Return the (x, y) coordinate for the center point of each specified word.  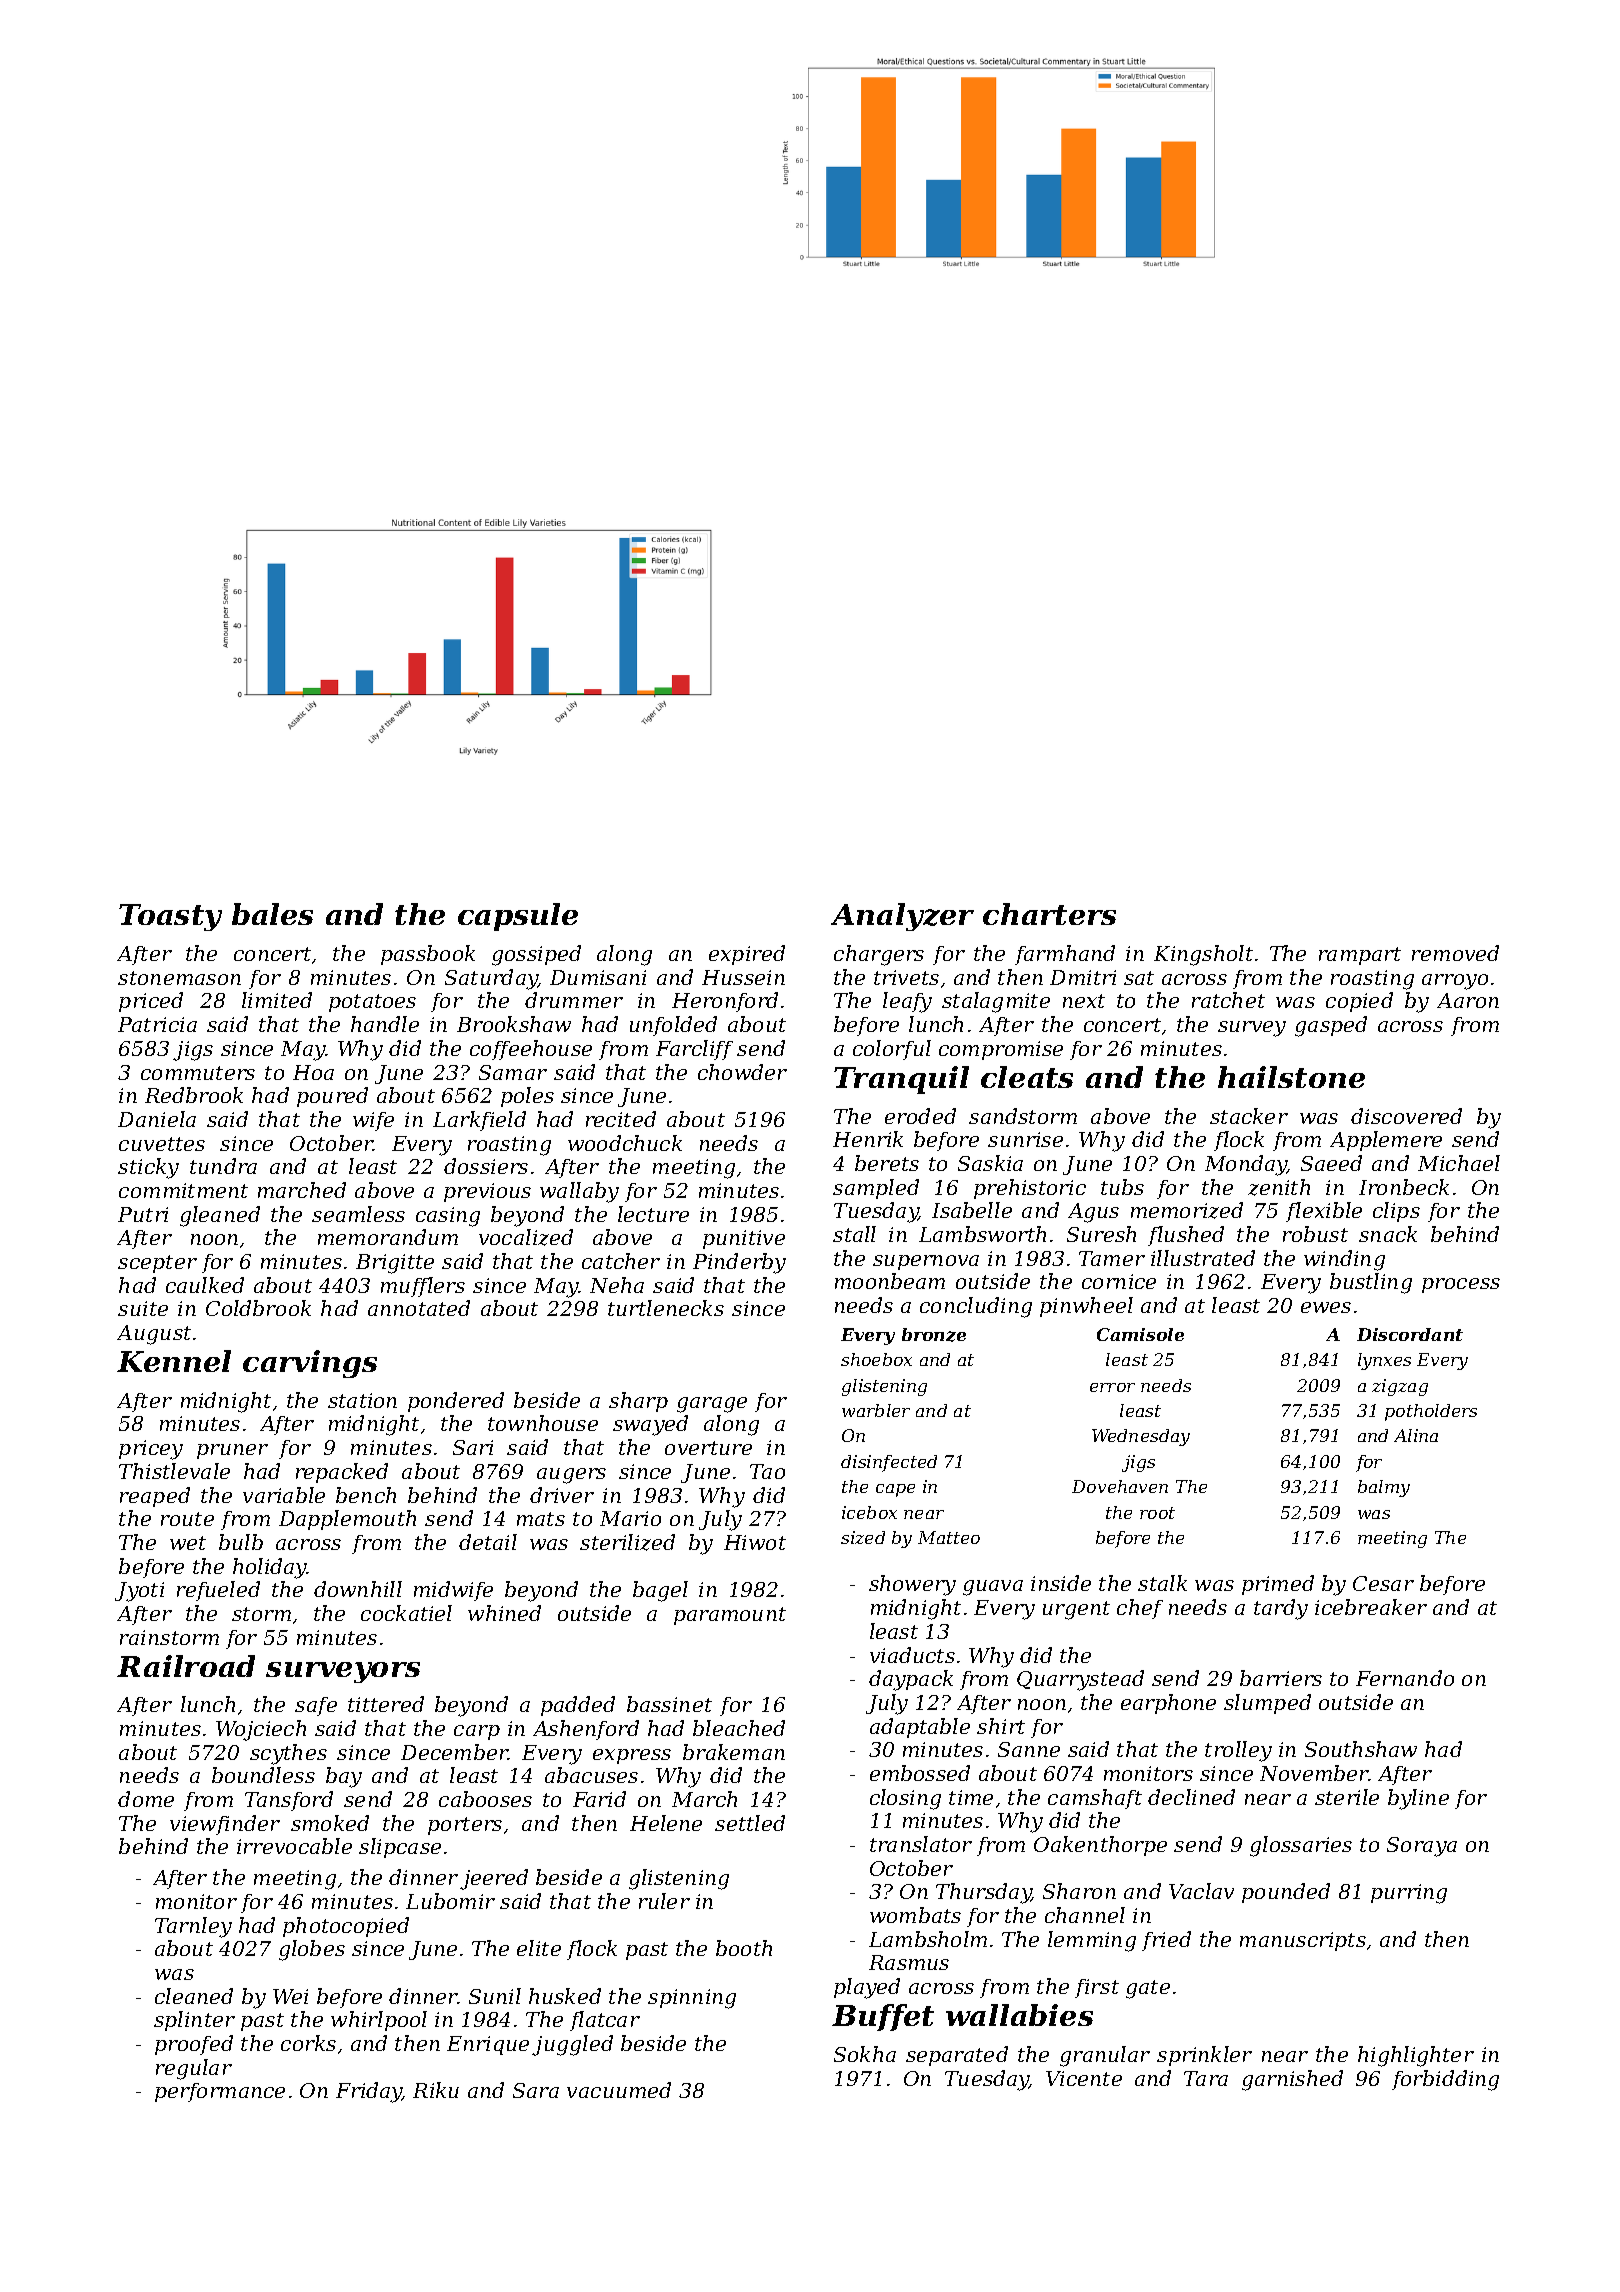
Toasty (170, 917)
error (1112, 1387)
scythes (288, 1754)
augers (571, 1476)
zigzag (1400, 1387)
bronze (934, 1335)
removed (1455, 953)
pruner (232, 1451)
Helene (666, 1823)
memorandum (388, 1237)
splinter (194, 2021)
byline (1418, 1799)
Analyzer (902, 917)
